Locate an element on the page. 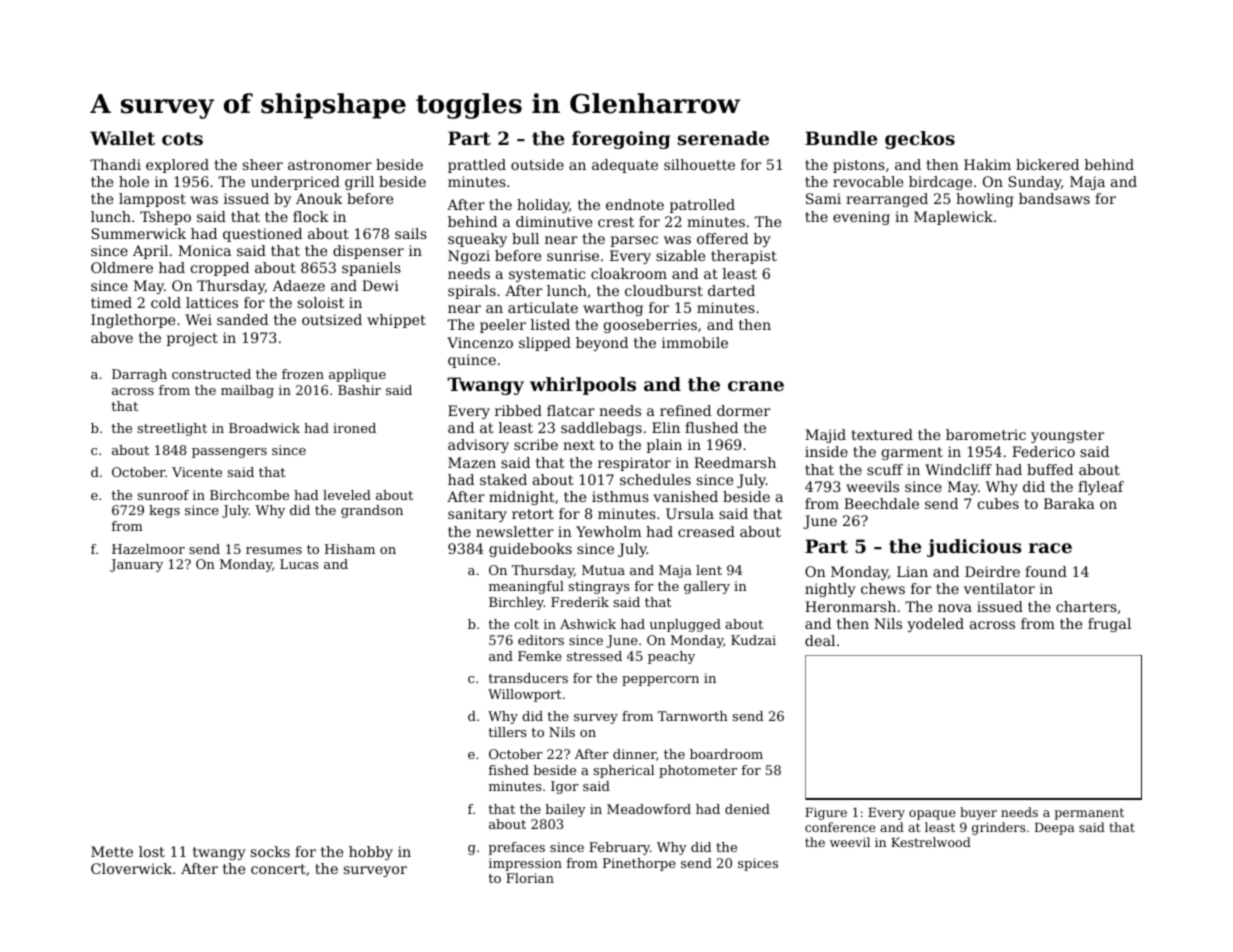 The width and height of the image is (1233, 952). lost is located at coordinates (152, 851).
